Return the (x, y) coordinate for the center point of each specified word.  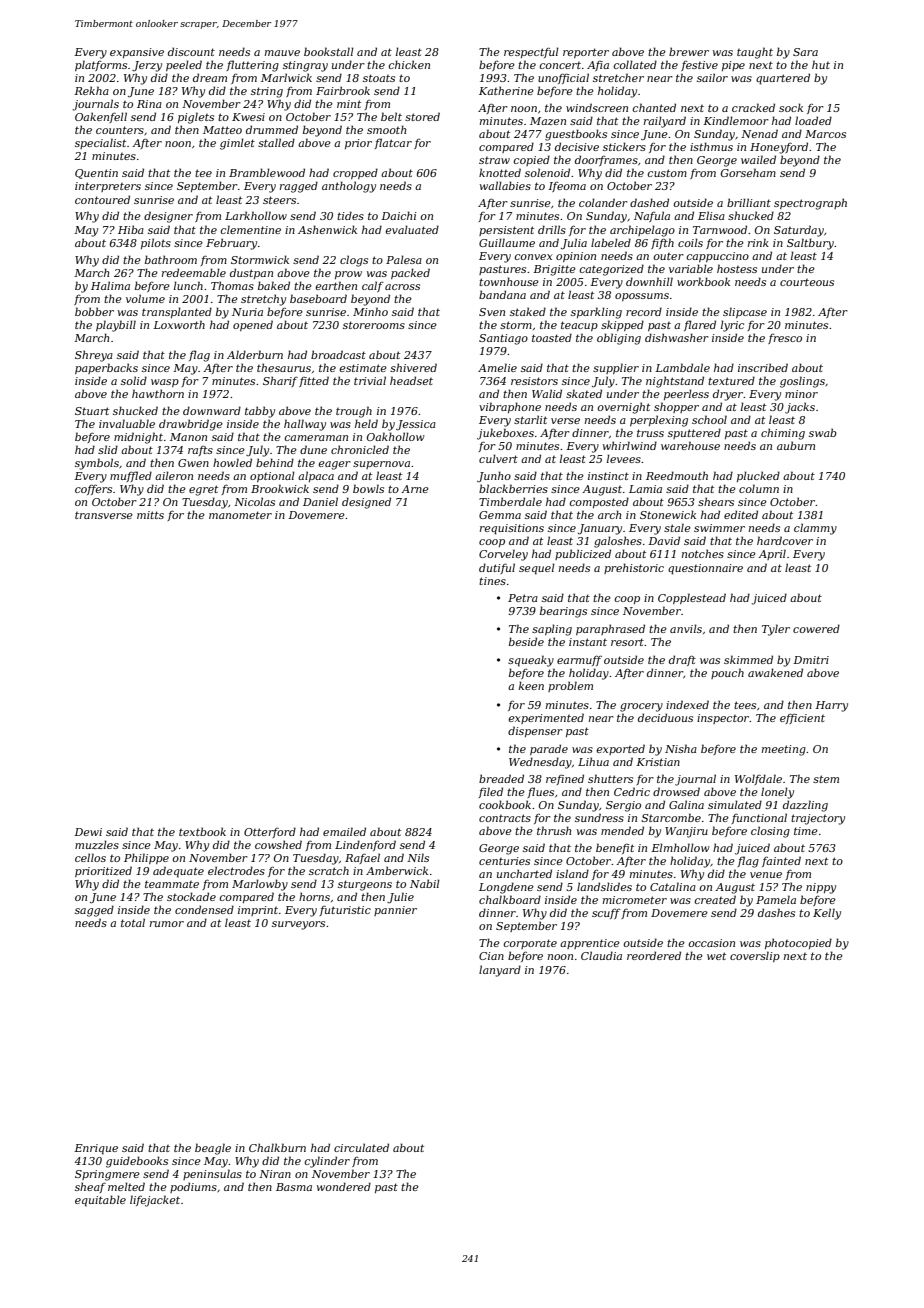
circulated (361, 1147)
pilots (156, 243)
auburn (796, 445)
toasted (552, 337)
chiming (783, 434)
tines (492, 581)
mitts (150, 515)
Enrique (96, 1149)
